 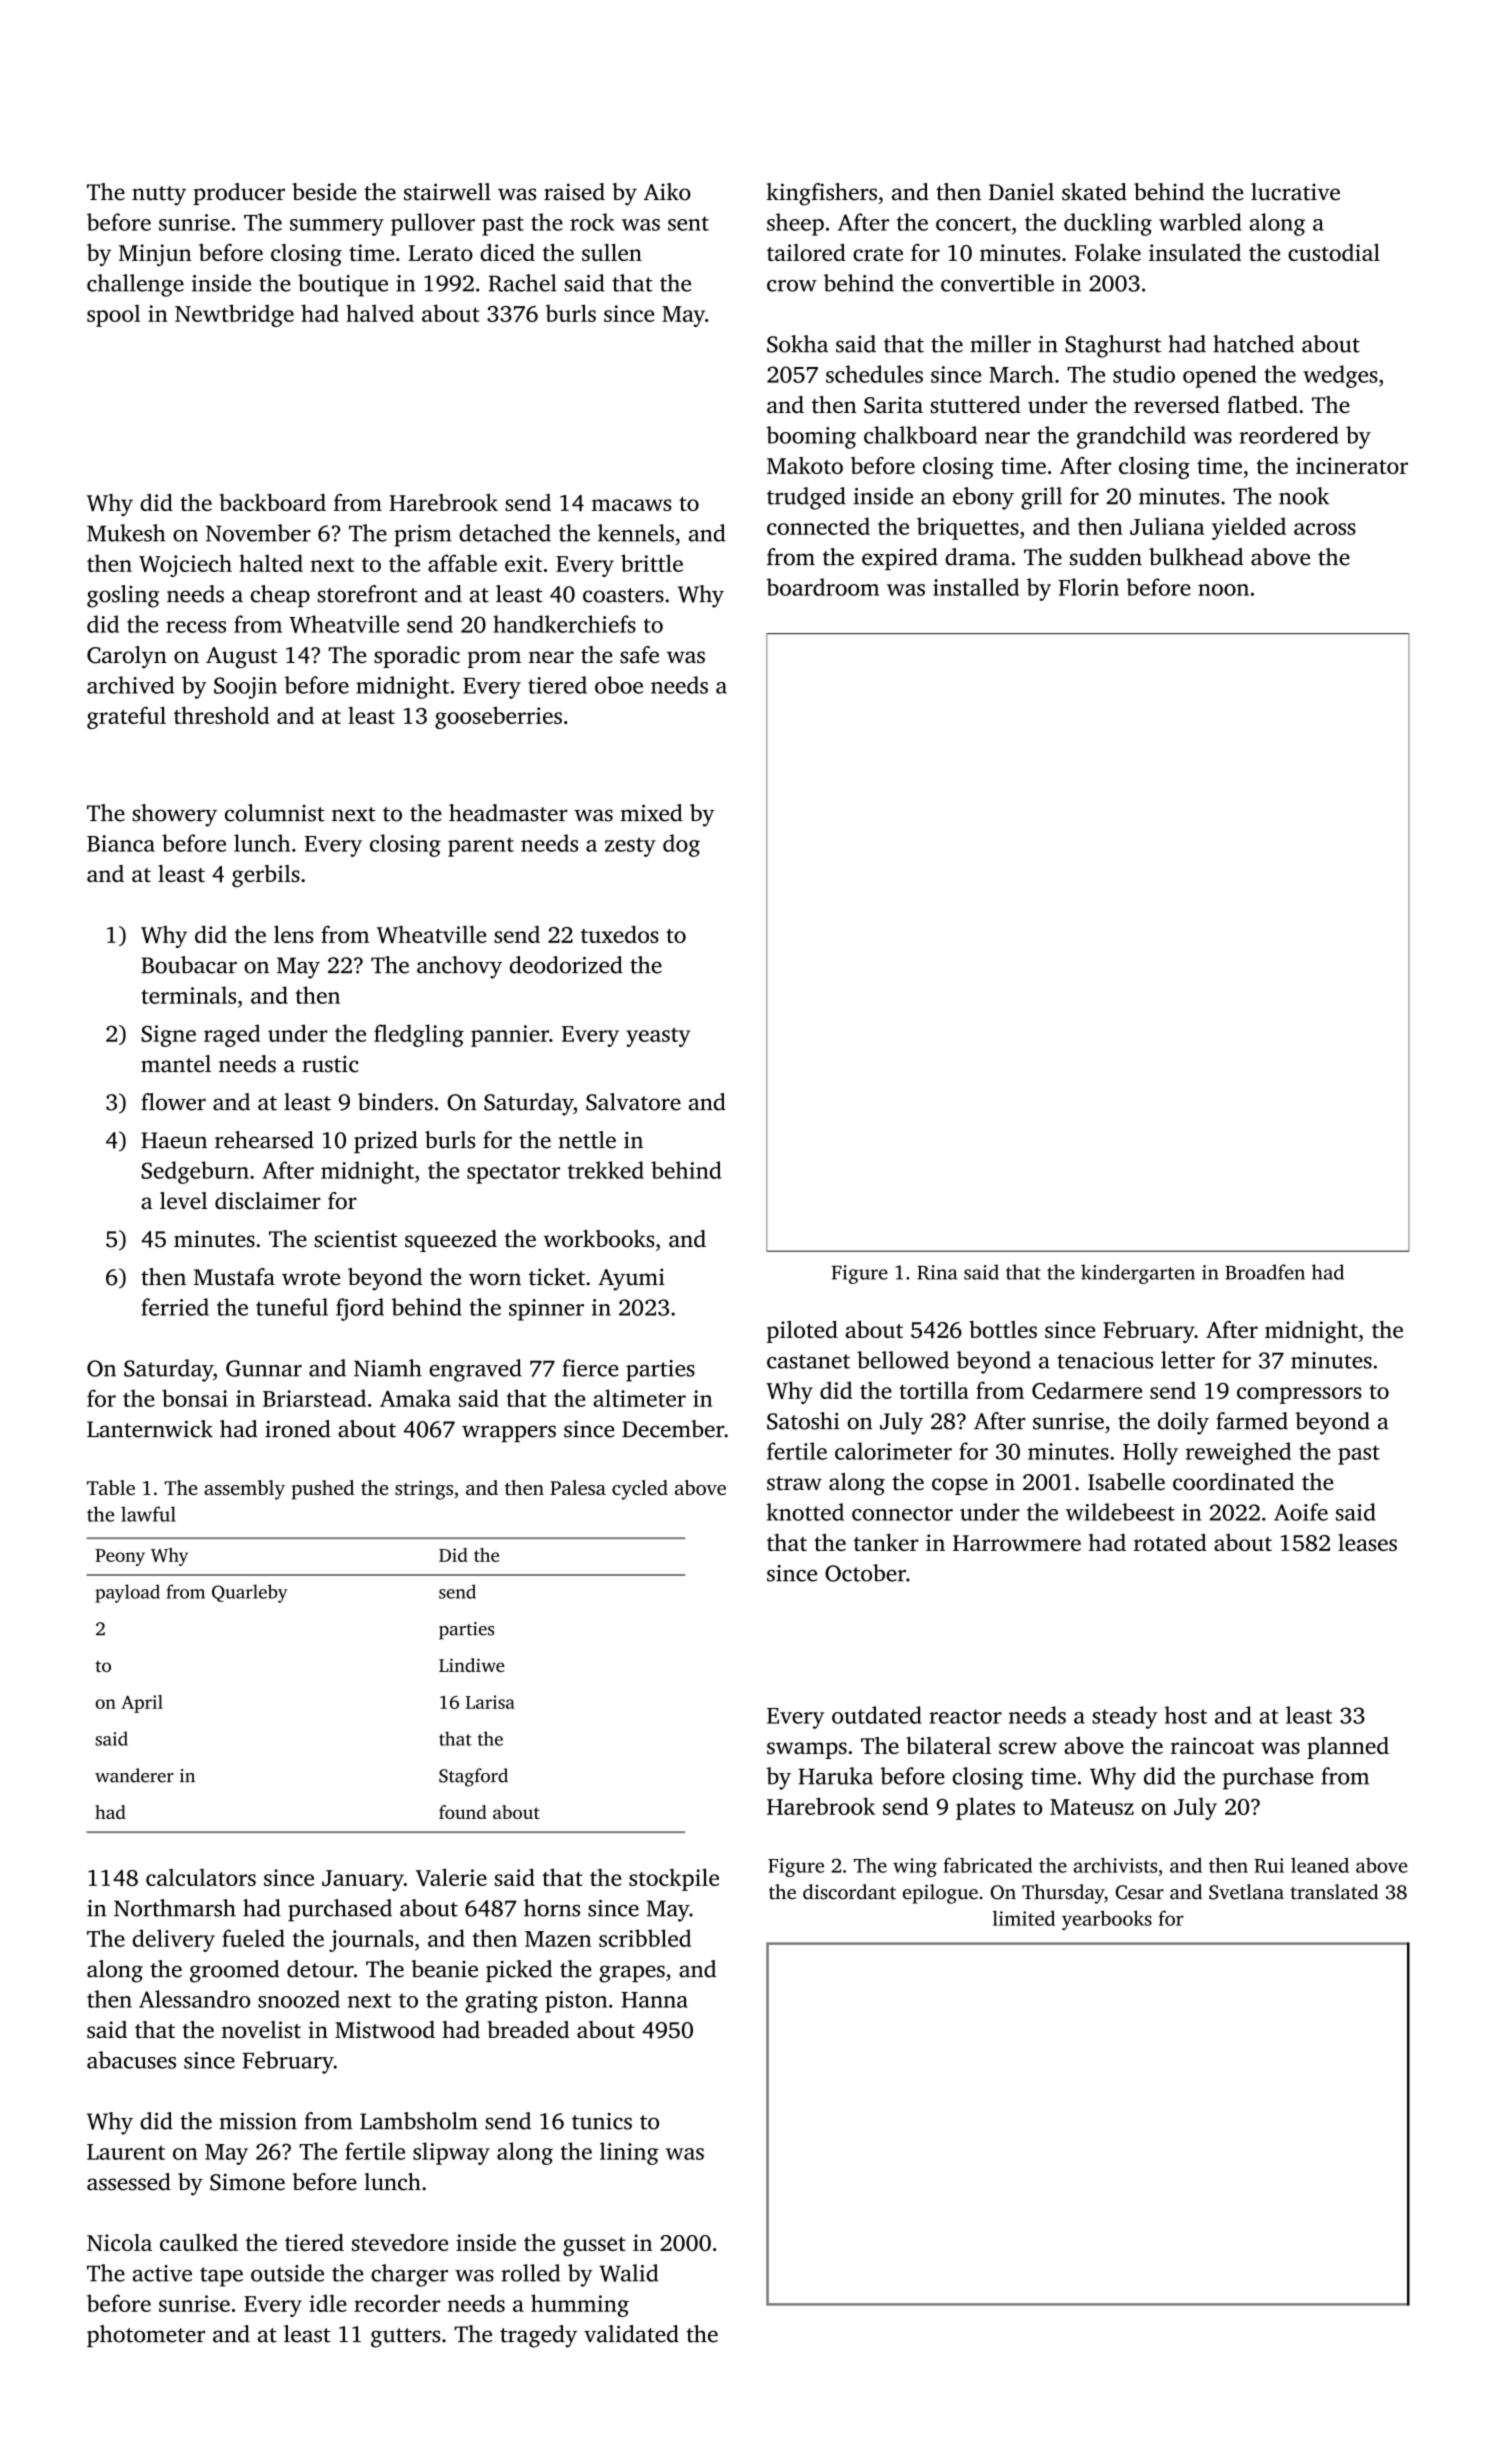 I want to click on installed, so click(x=976, y=587).
